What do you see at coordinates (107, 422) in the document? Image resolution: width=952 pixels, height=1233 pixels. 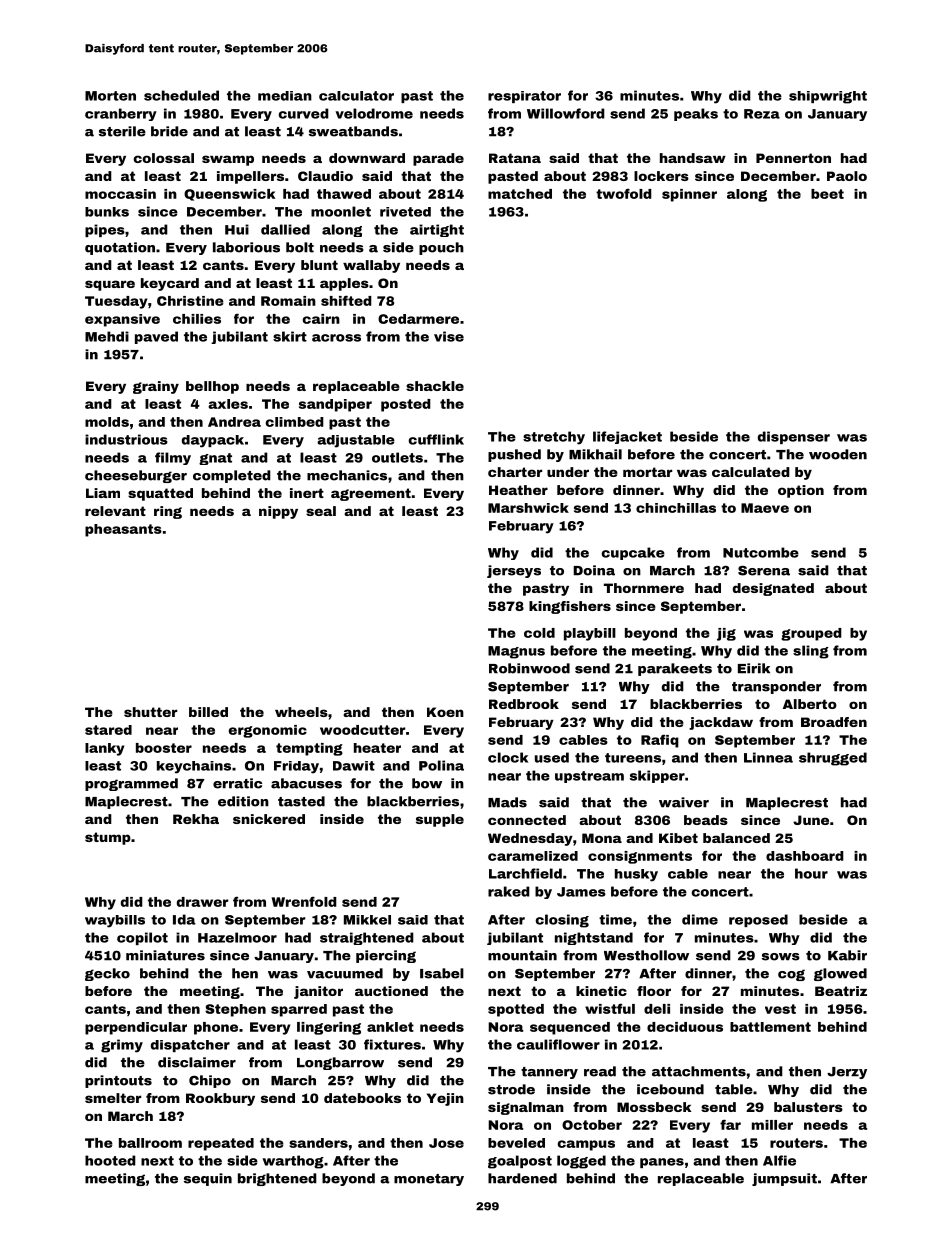 I see `molds` at bounding box center [107, 422].
